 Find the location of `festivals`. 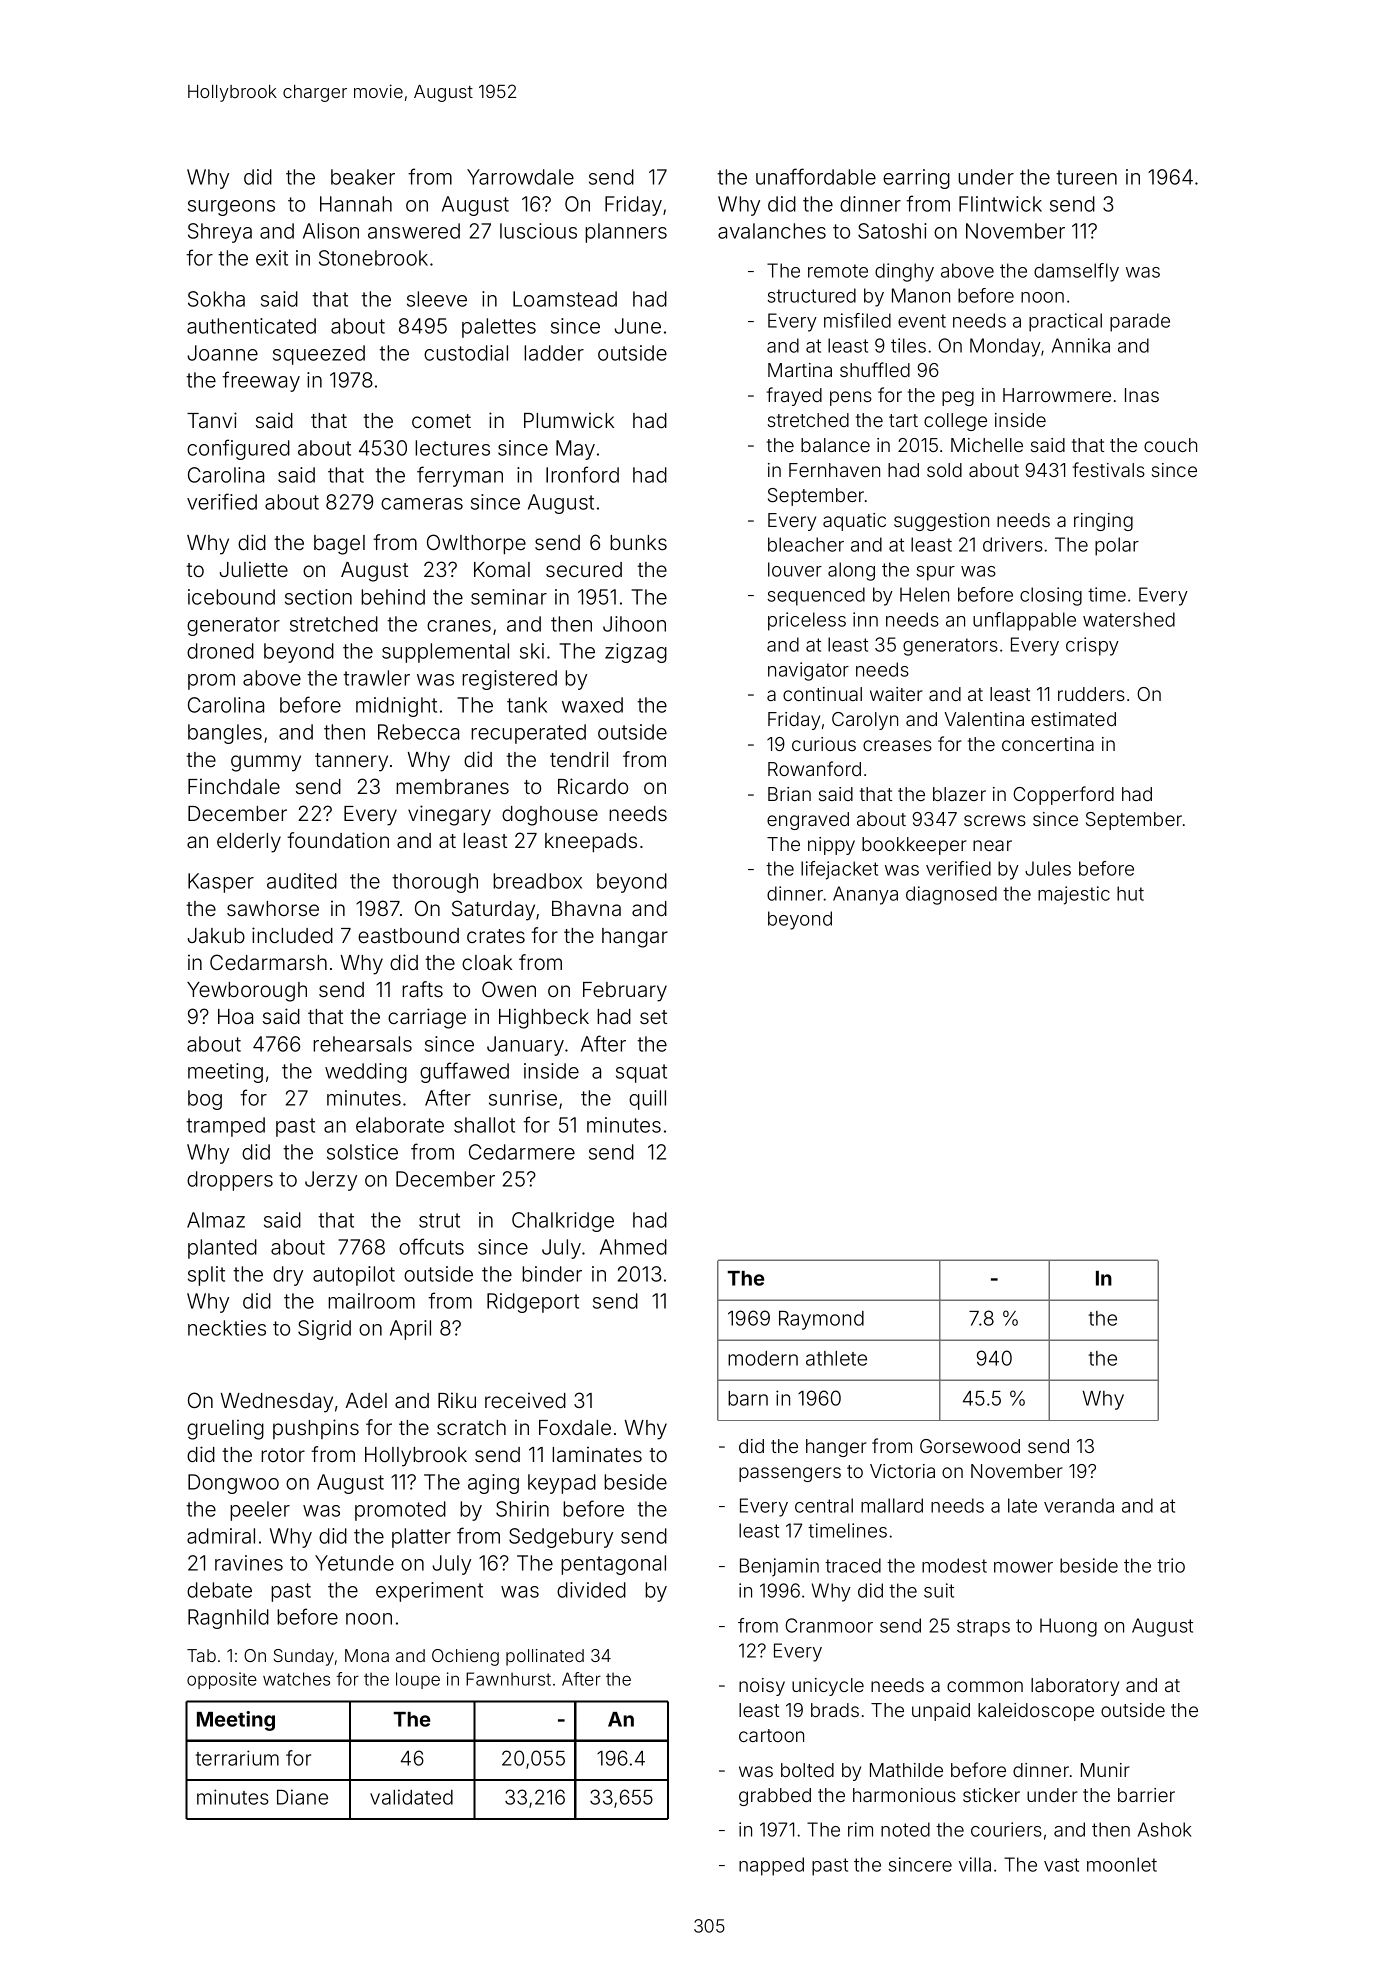

festivals is located at coordinates (1109, 469).
